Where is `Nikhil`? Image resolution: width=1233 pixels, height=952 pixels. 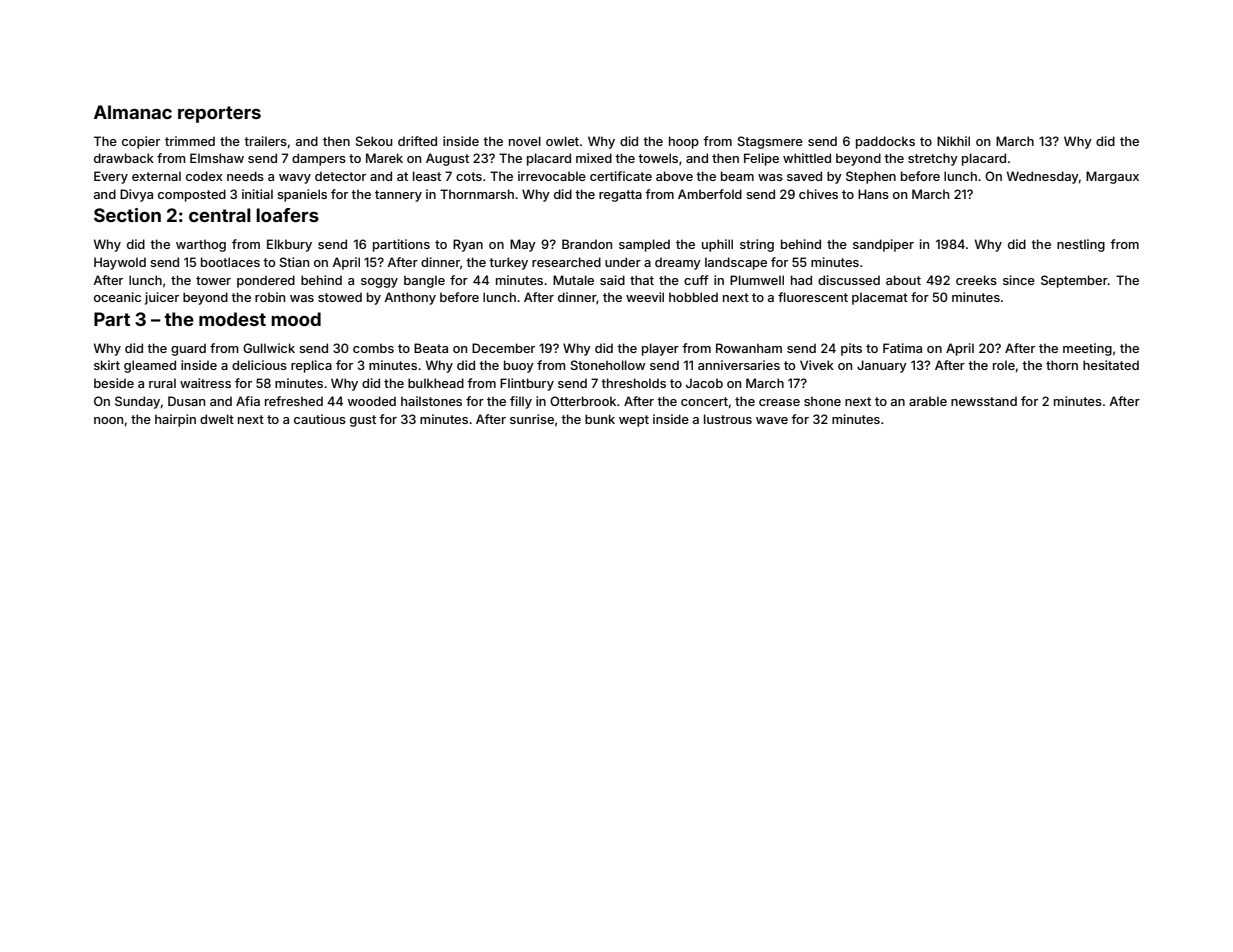
Nikhil is located at coordinates (953, 141).
